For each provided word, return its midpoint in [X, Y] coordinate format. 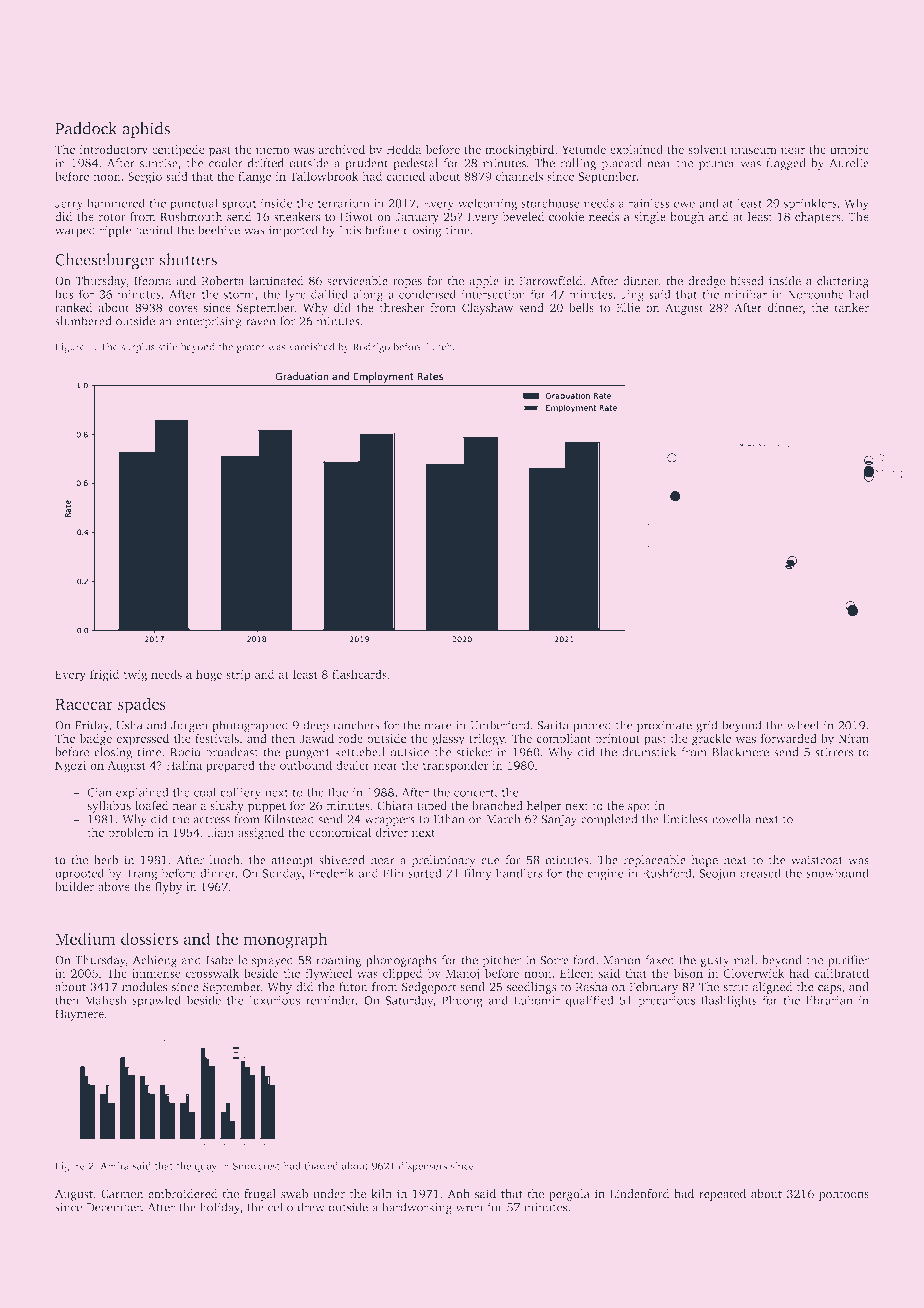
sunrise [159, 163]
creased [760, 873]
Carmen [122, 1194]
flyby [168, 888]
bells [581, 307]
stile [167, 346]
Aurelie [849, 163]
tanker [851, 307]
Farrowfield [551, 281]
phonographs [401, 961]
